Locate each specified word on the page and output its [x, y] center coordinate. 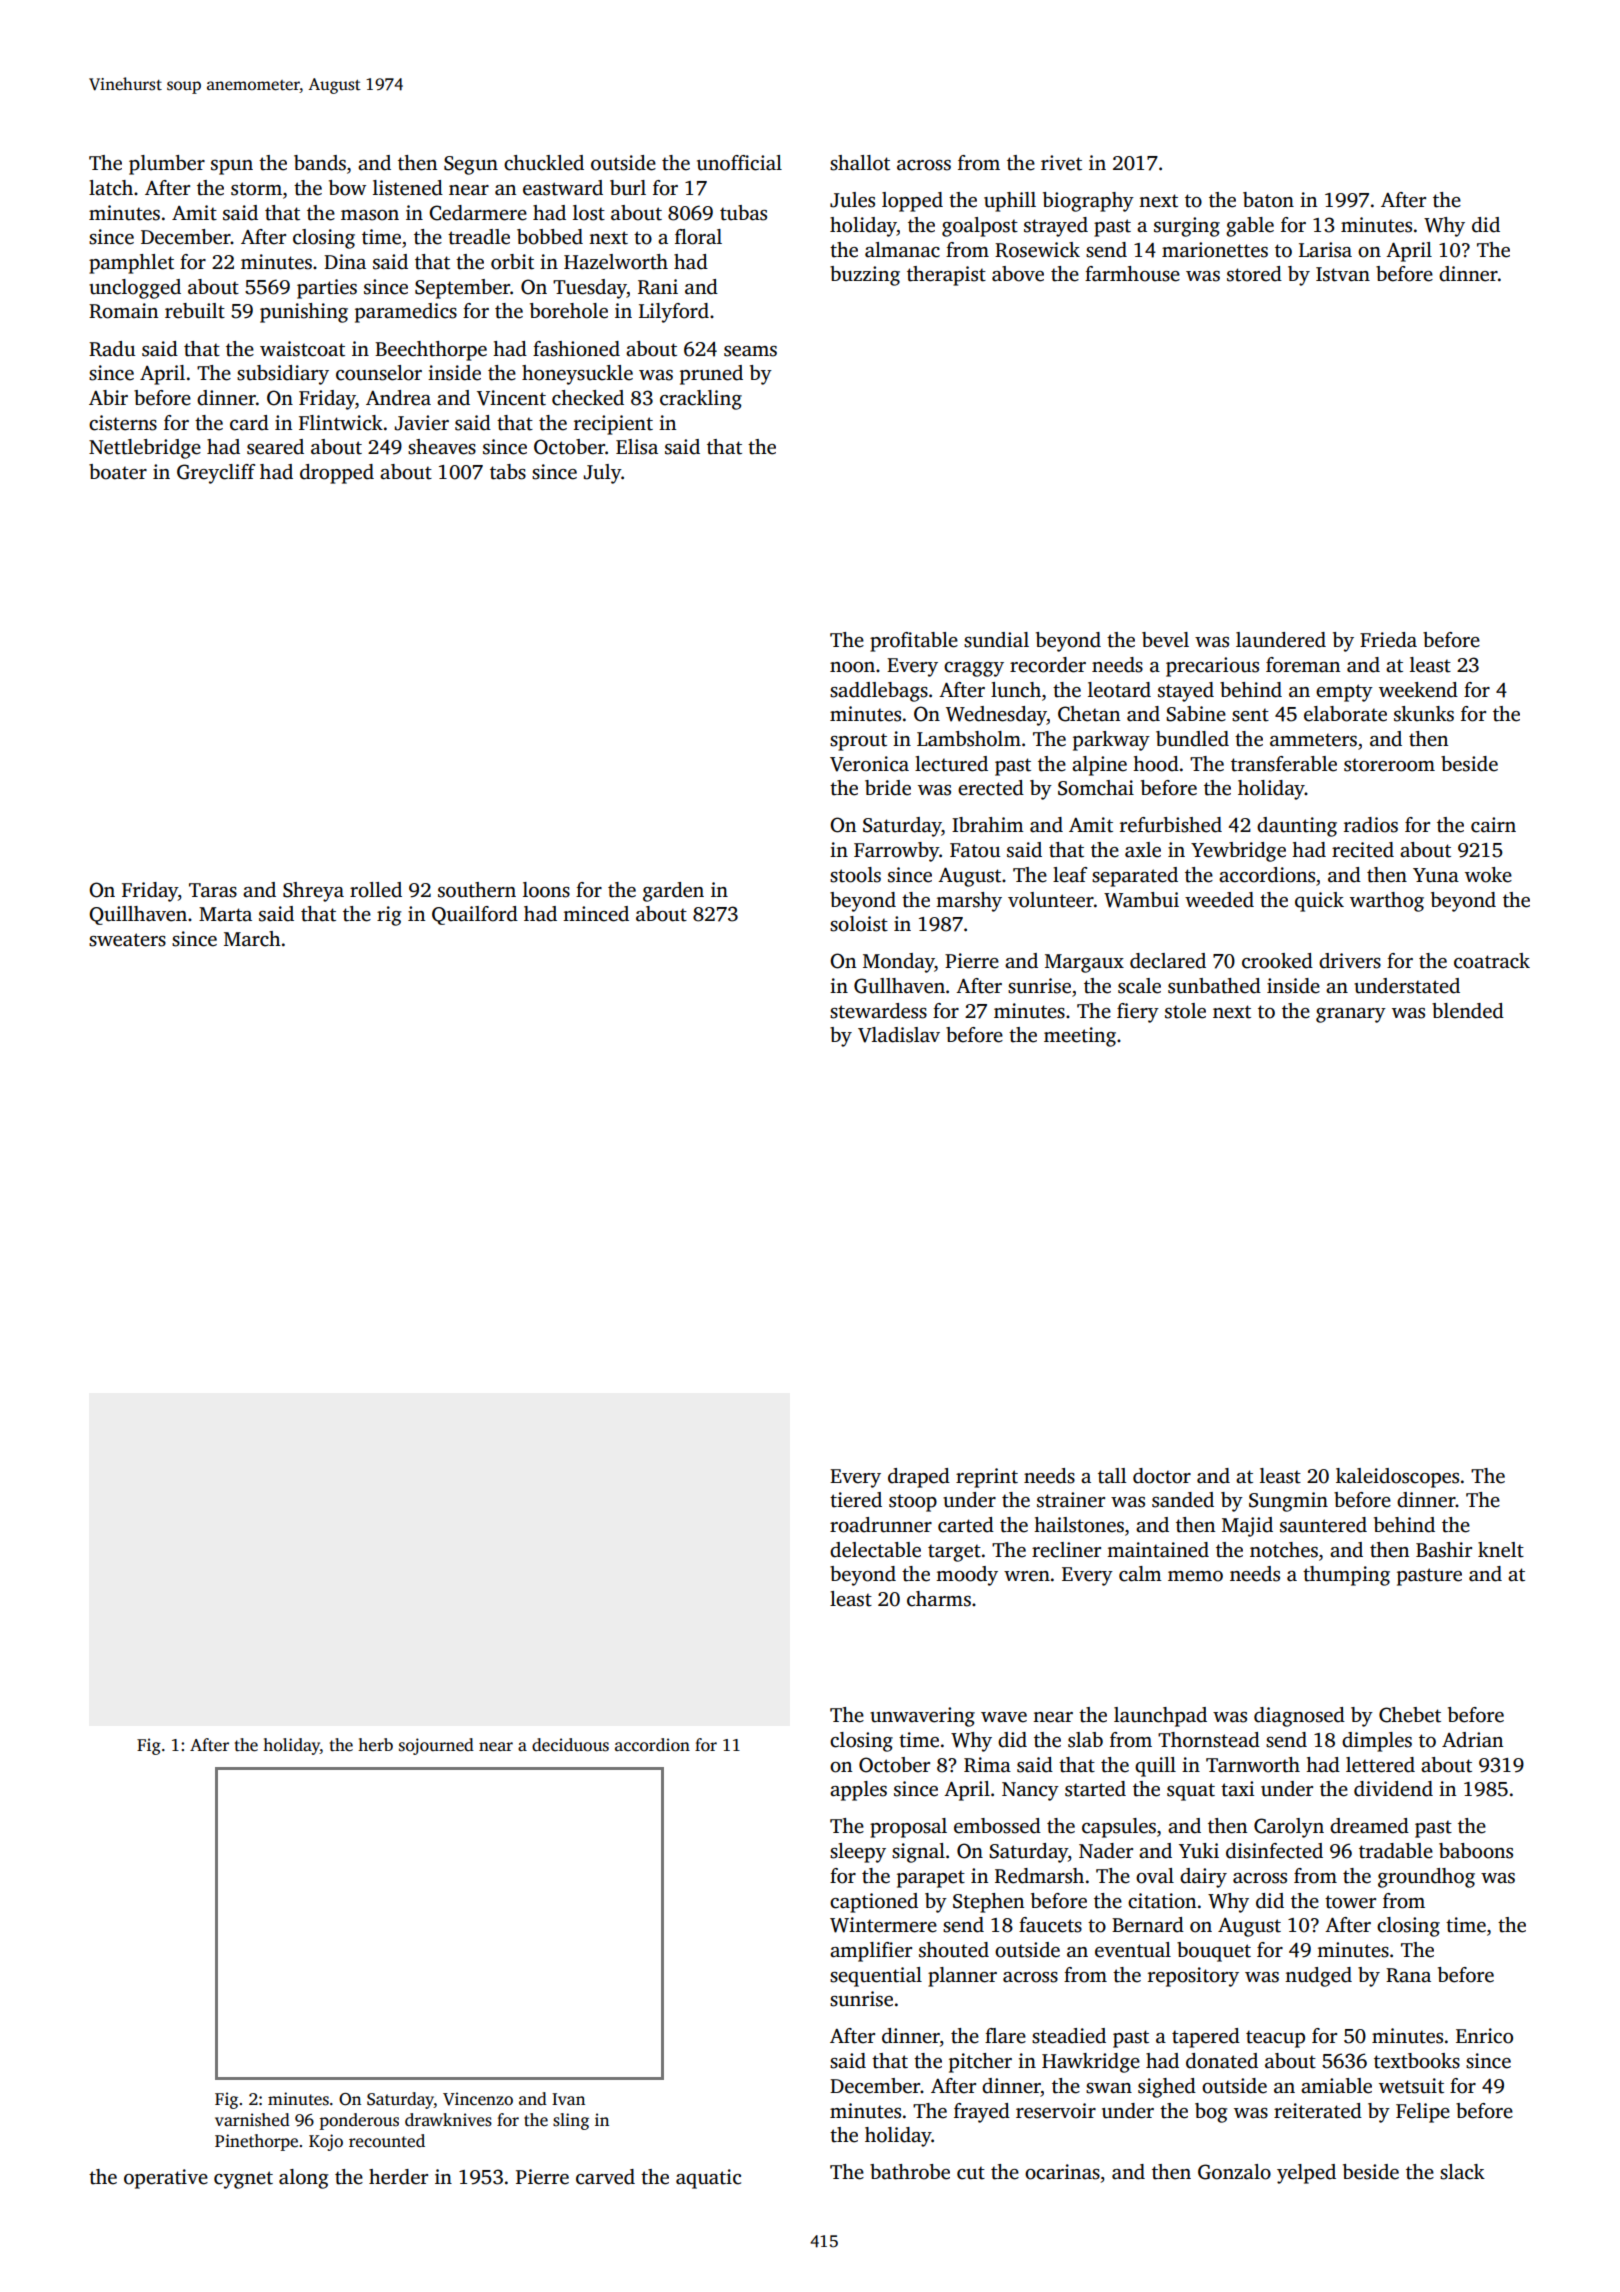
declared [1168, 961]
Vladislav [899, 1035]
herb [375, 1744]
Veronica [869, 764]
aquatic [708, 2179]
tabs [508, 472]
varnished [252, 2120]
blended [1468, 1011]
